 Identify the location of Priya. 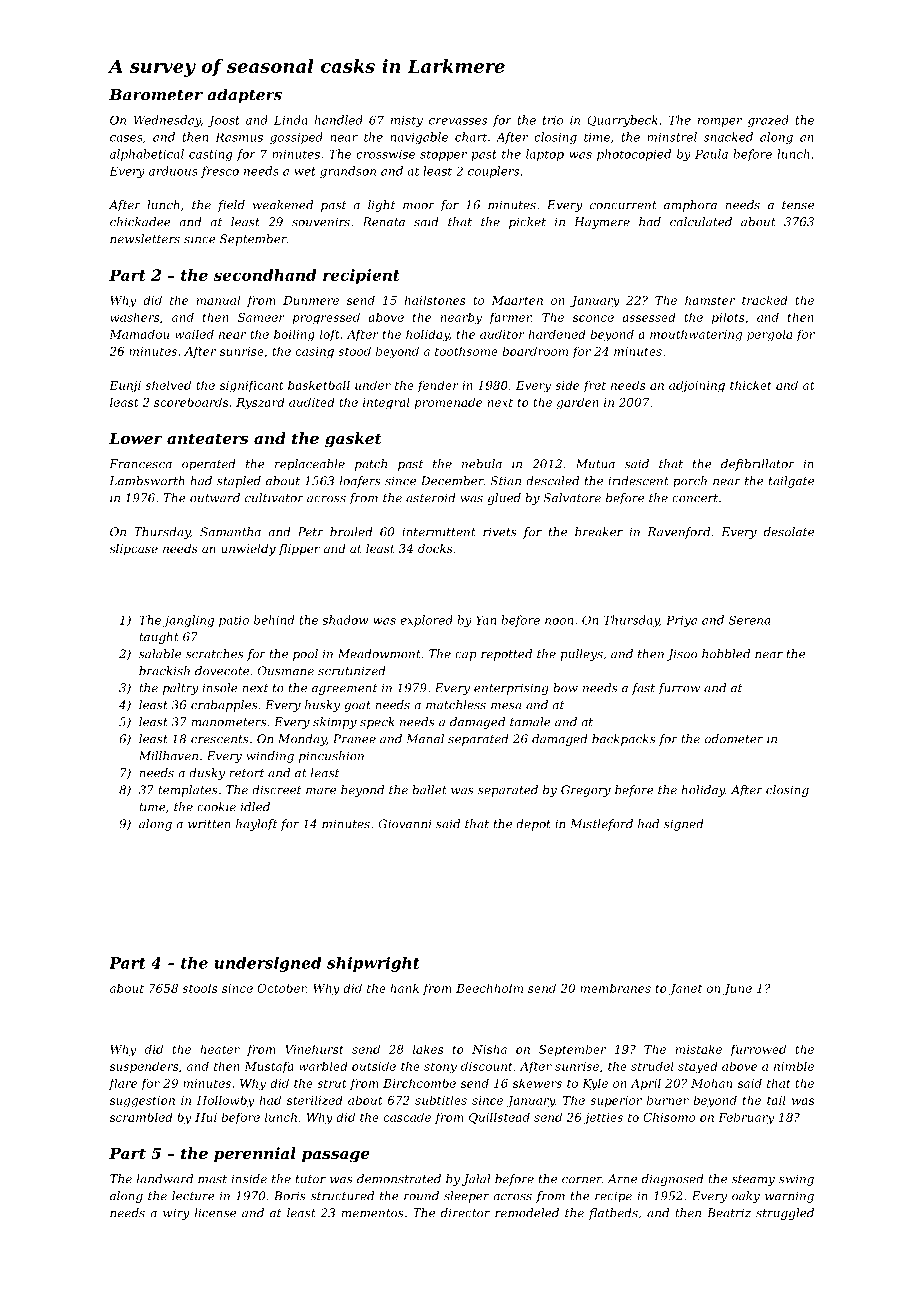
(681, 621).
